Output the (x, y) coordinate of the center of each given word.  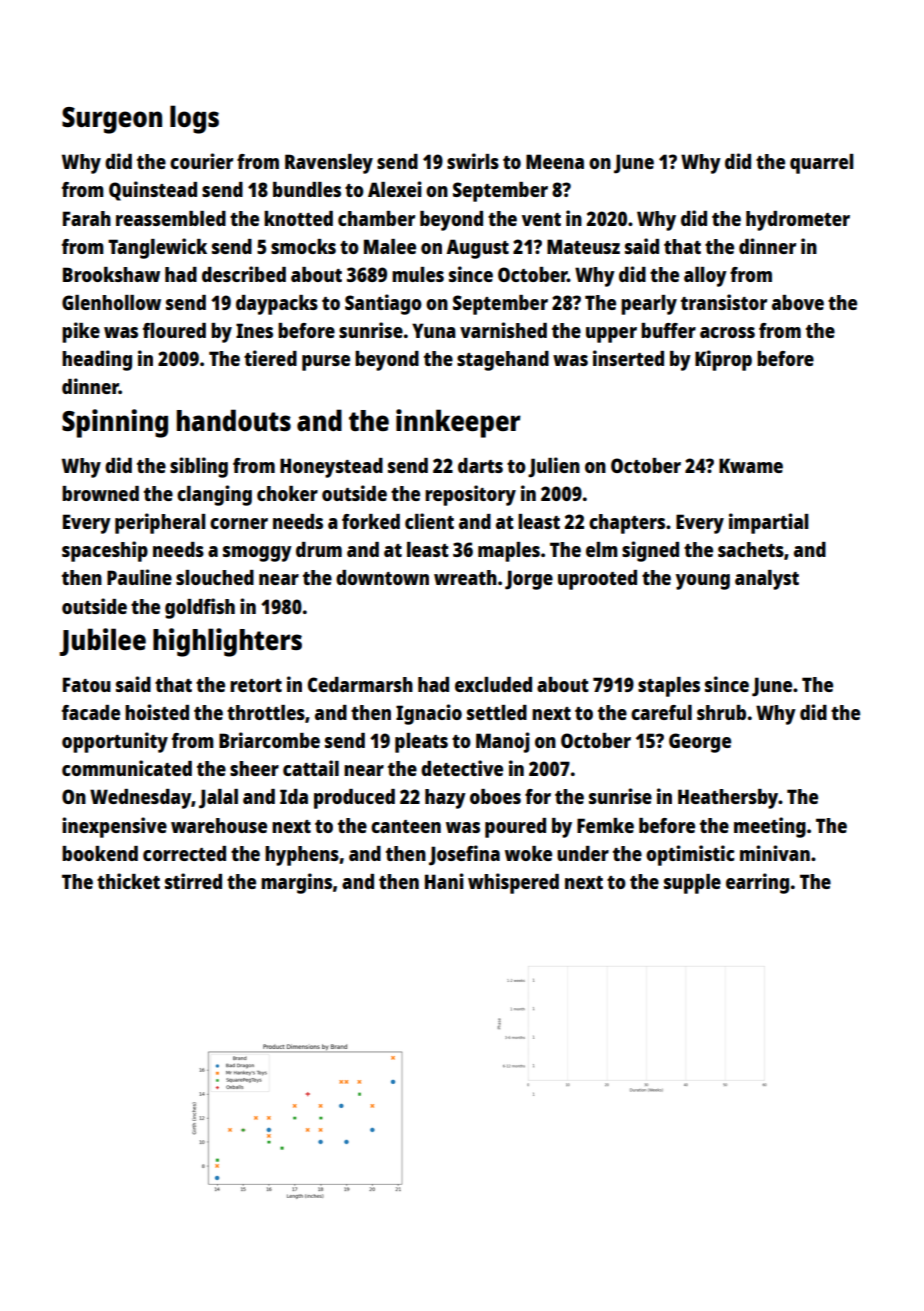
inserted (628, 358)
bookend (100, 853)
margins (296, 883)
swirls (473, 161)
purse (326, 363)
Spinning (115, 423)
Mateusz (583, 246)
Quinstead (153, 191)
